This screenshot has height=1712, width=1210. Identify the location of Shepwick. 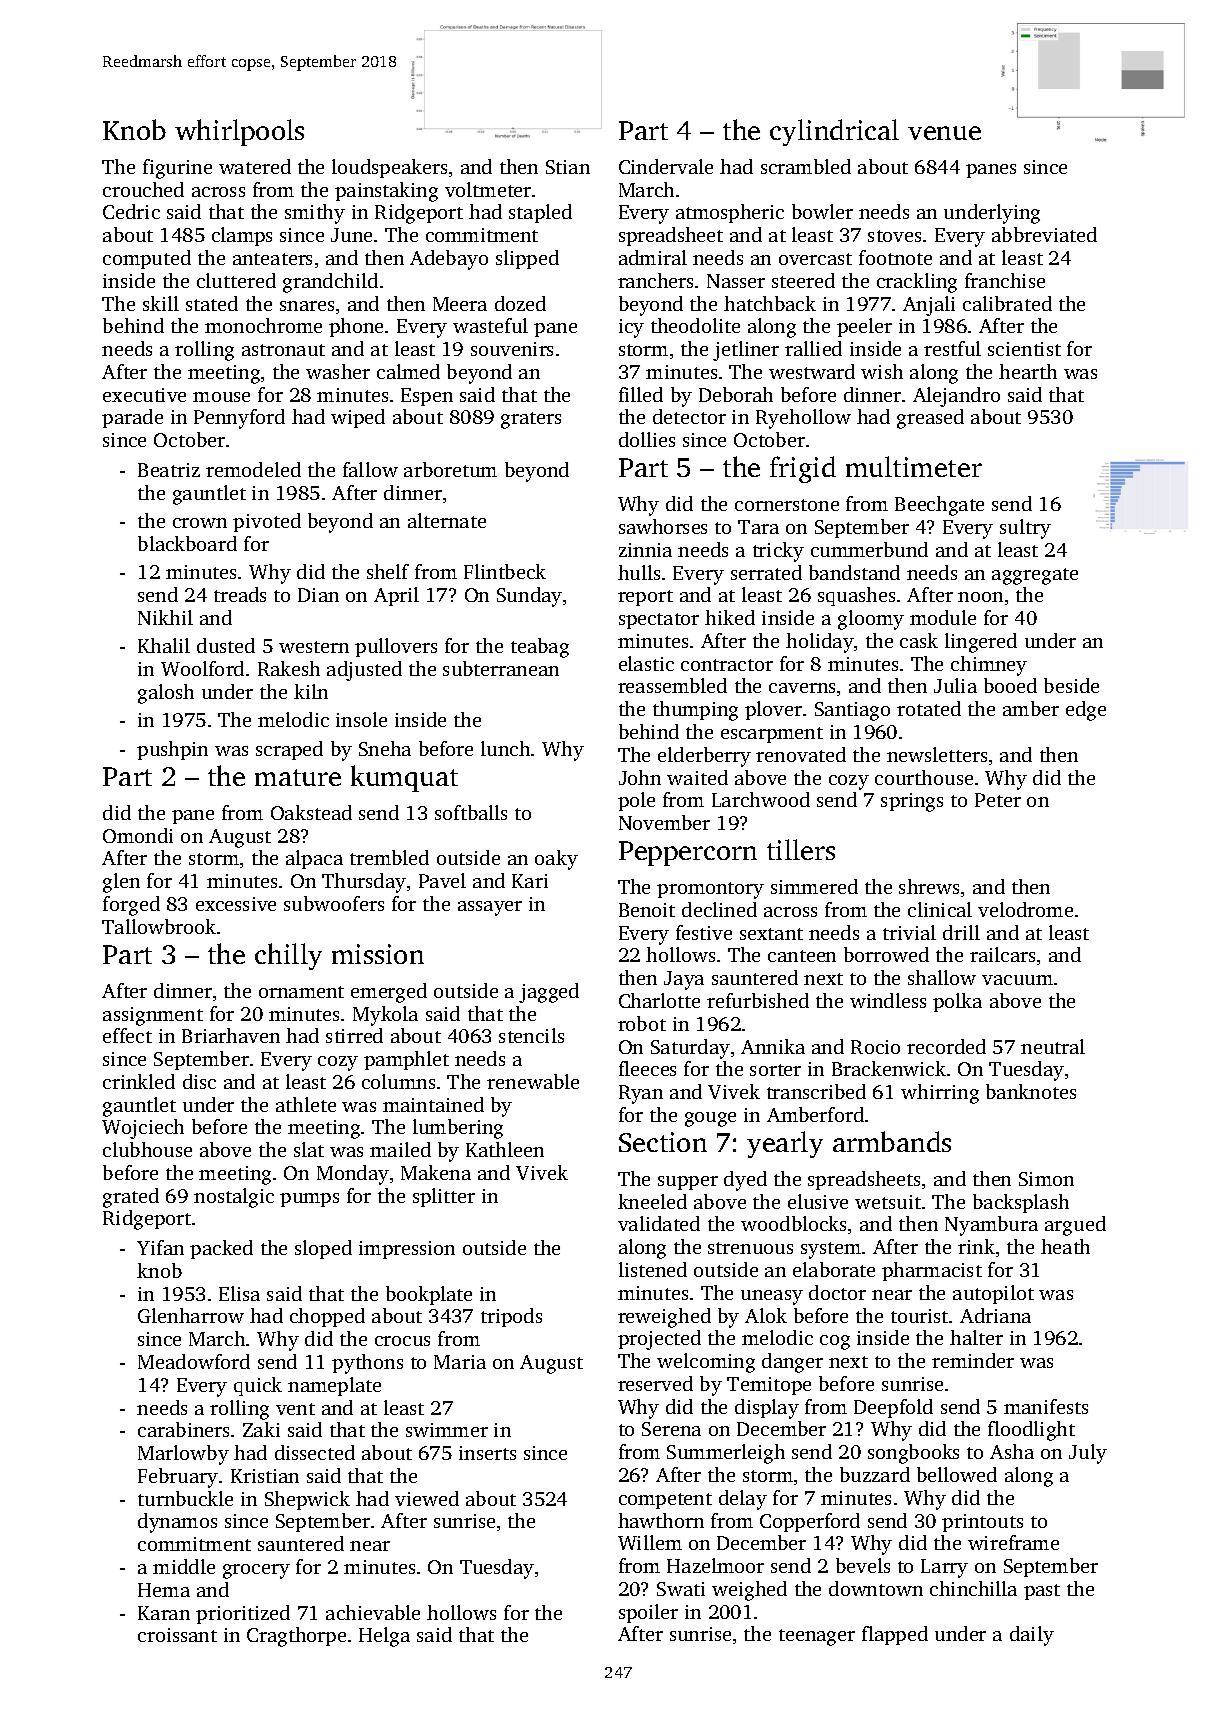
(307, 1500).
